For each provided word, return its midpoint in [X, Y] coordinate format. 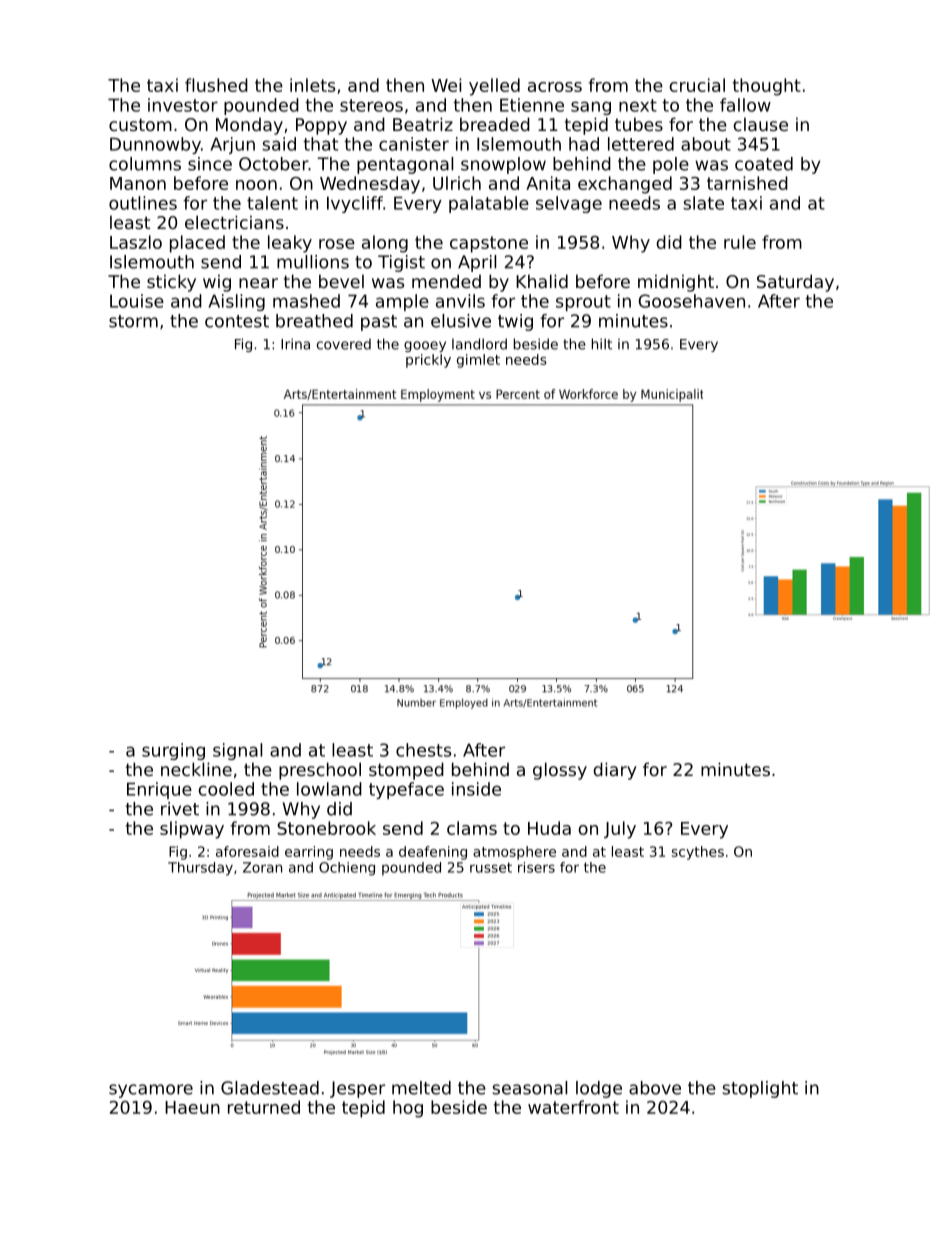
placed [197, 244]
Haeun [192, 1107]
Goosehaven [692, 301]
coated [764, 164]
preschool [320, 771]
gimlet [478, 361]
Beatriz [423, 124]
